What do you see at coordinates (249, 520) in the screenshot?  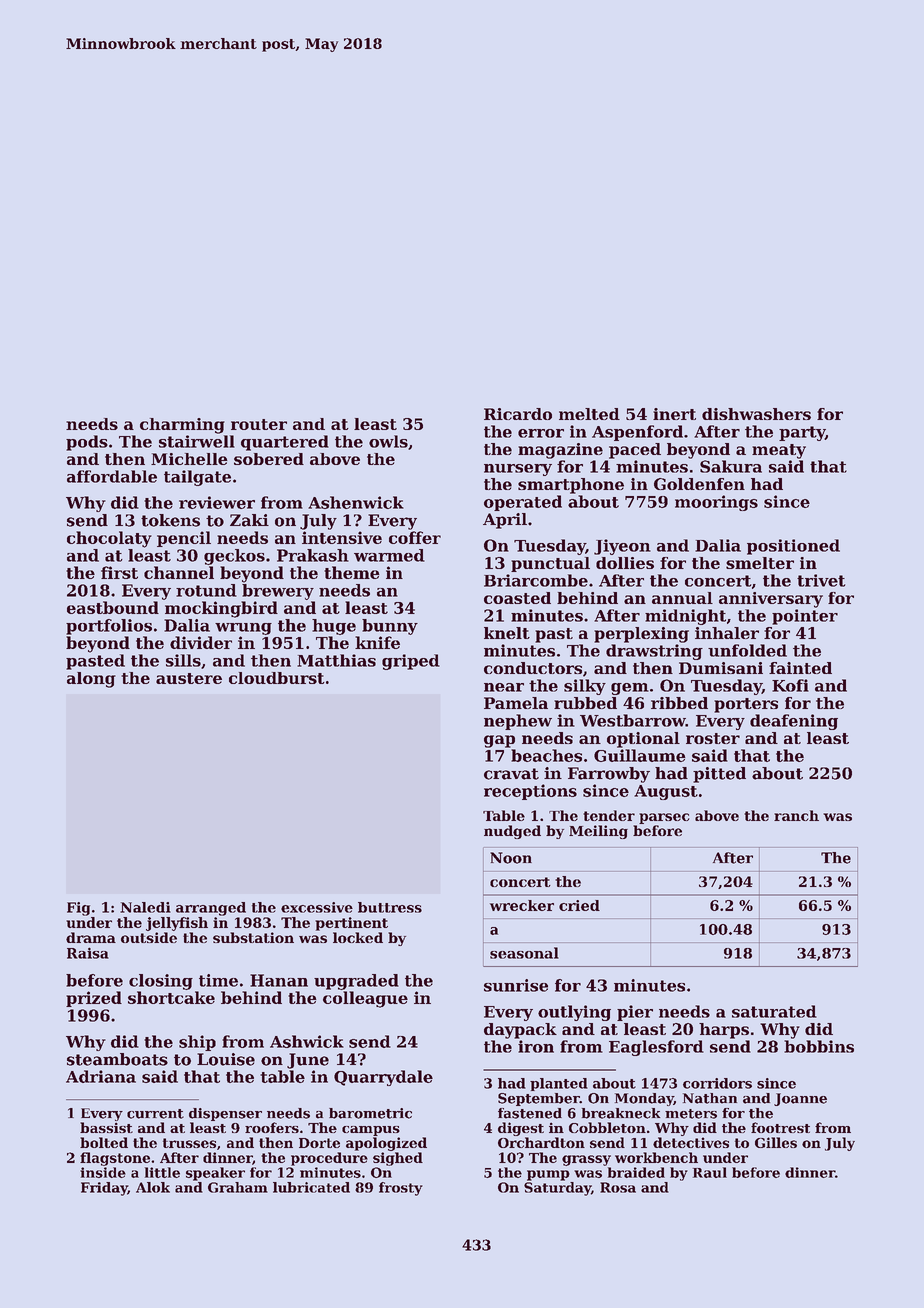 I see `Zaki` at bounding box center [249, 520].
